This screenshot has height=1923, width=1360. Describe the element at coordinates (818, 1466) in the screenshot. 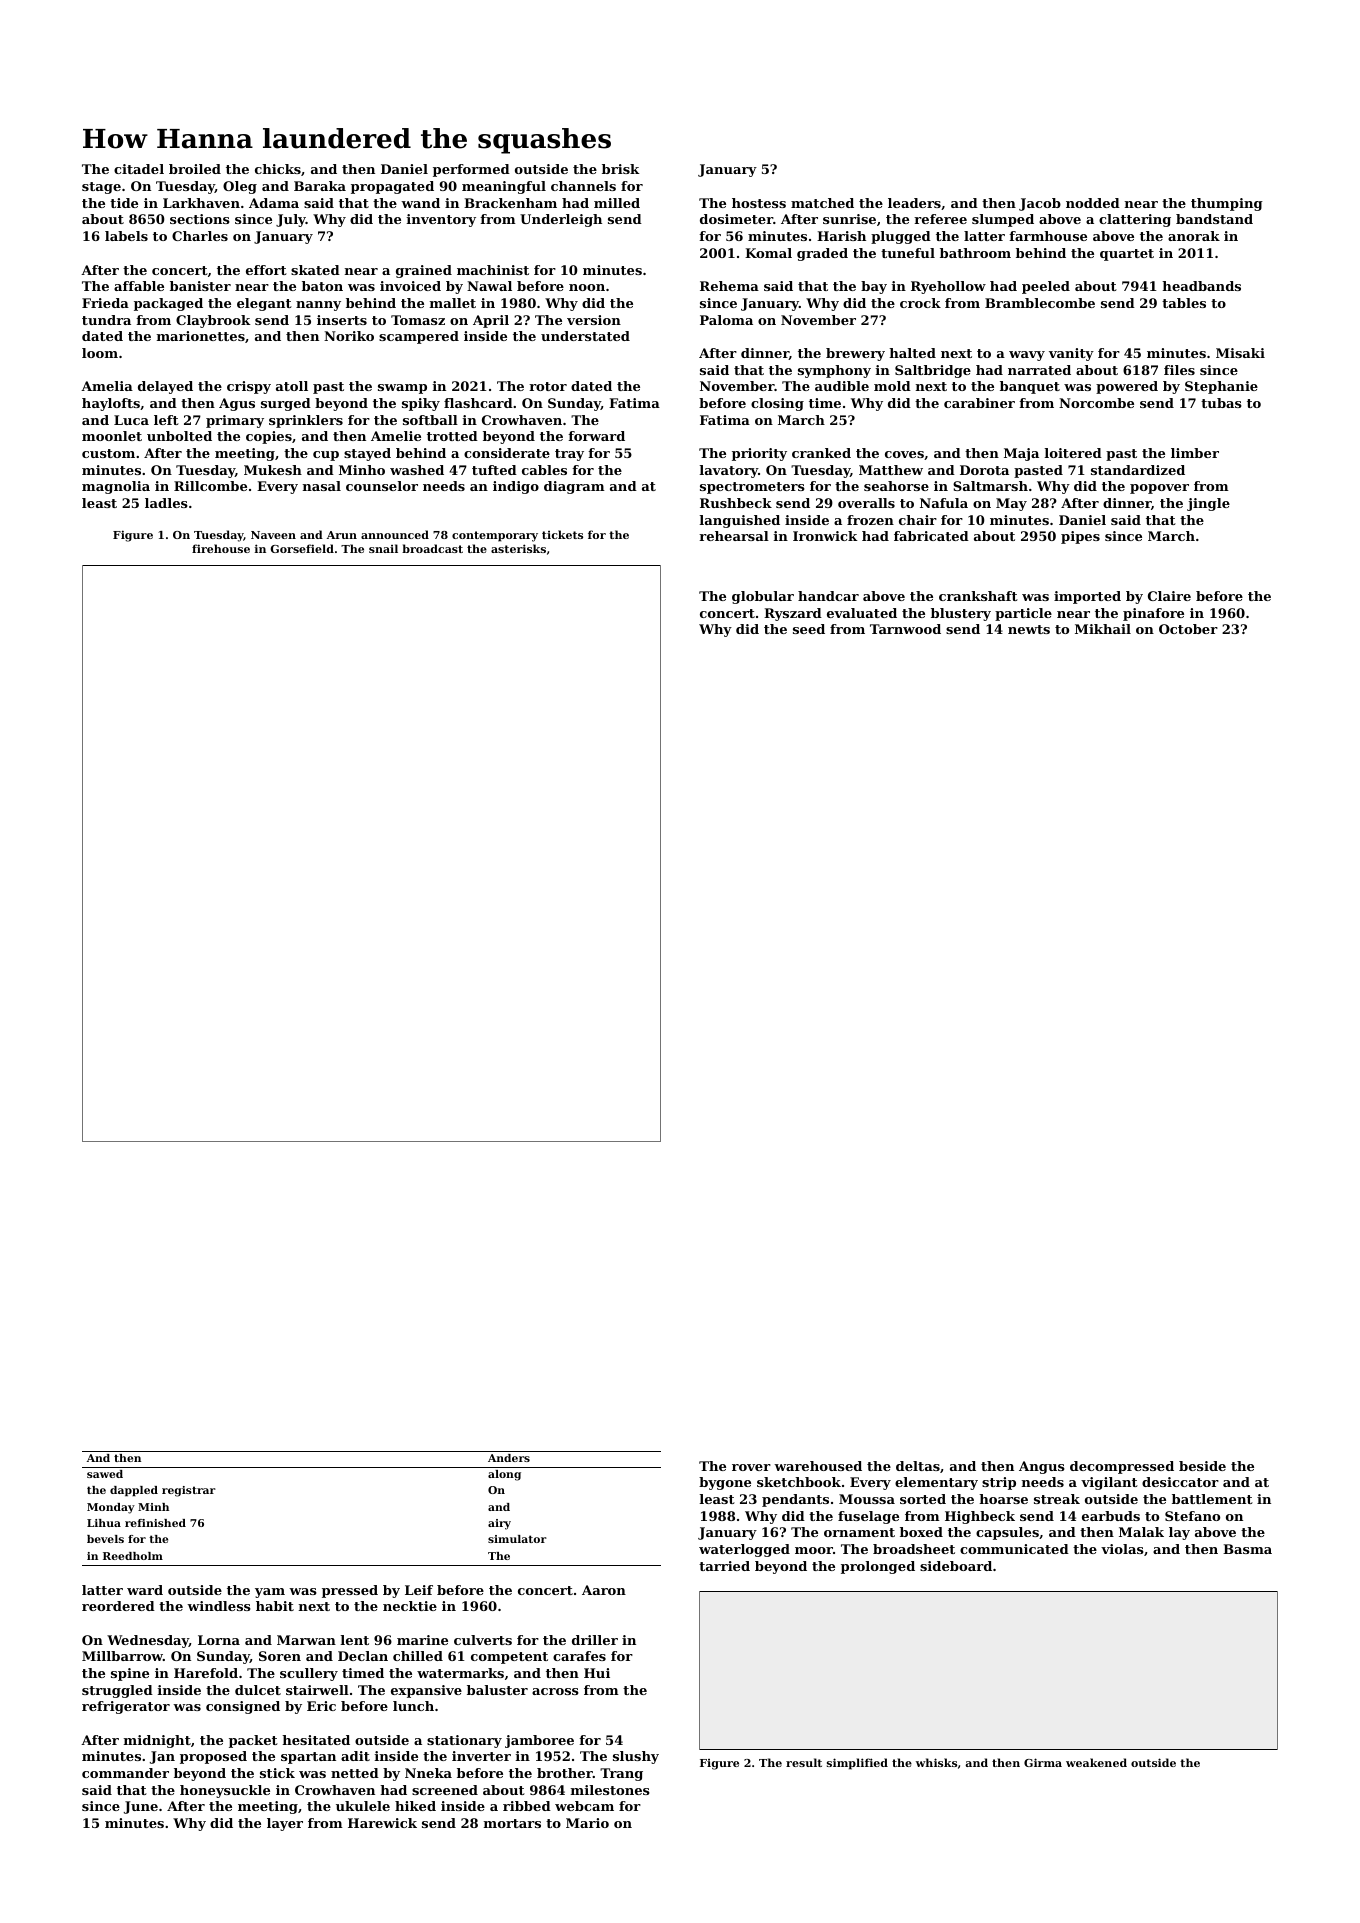

I see `warehoused` at that location.
